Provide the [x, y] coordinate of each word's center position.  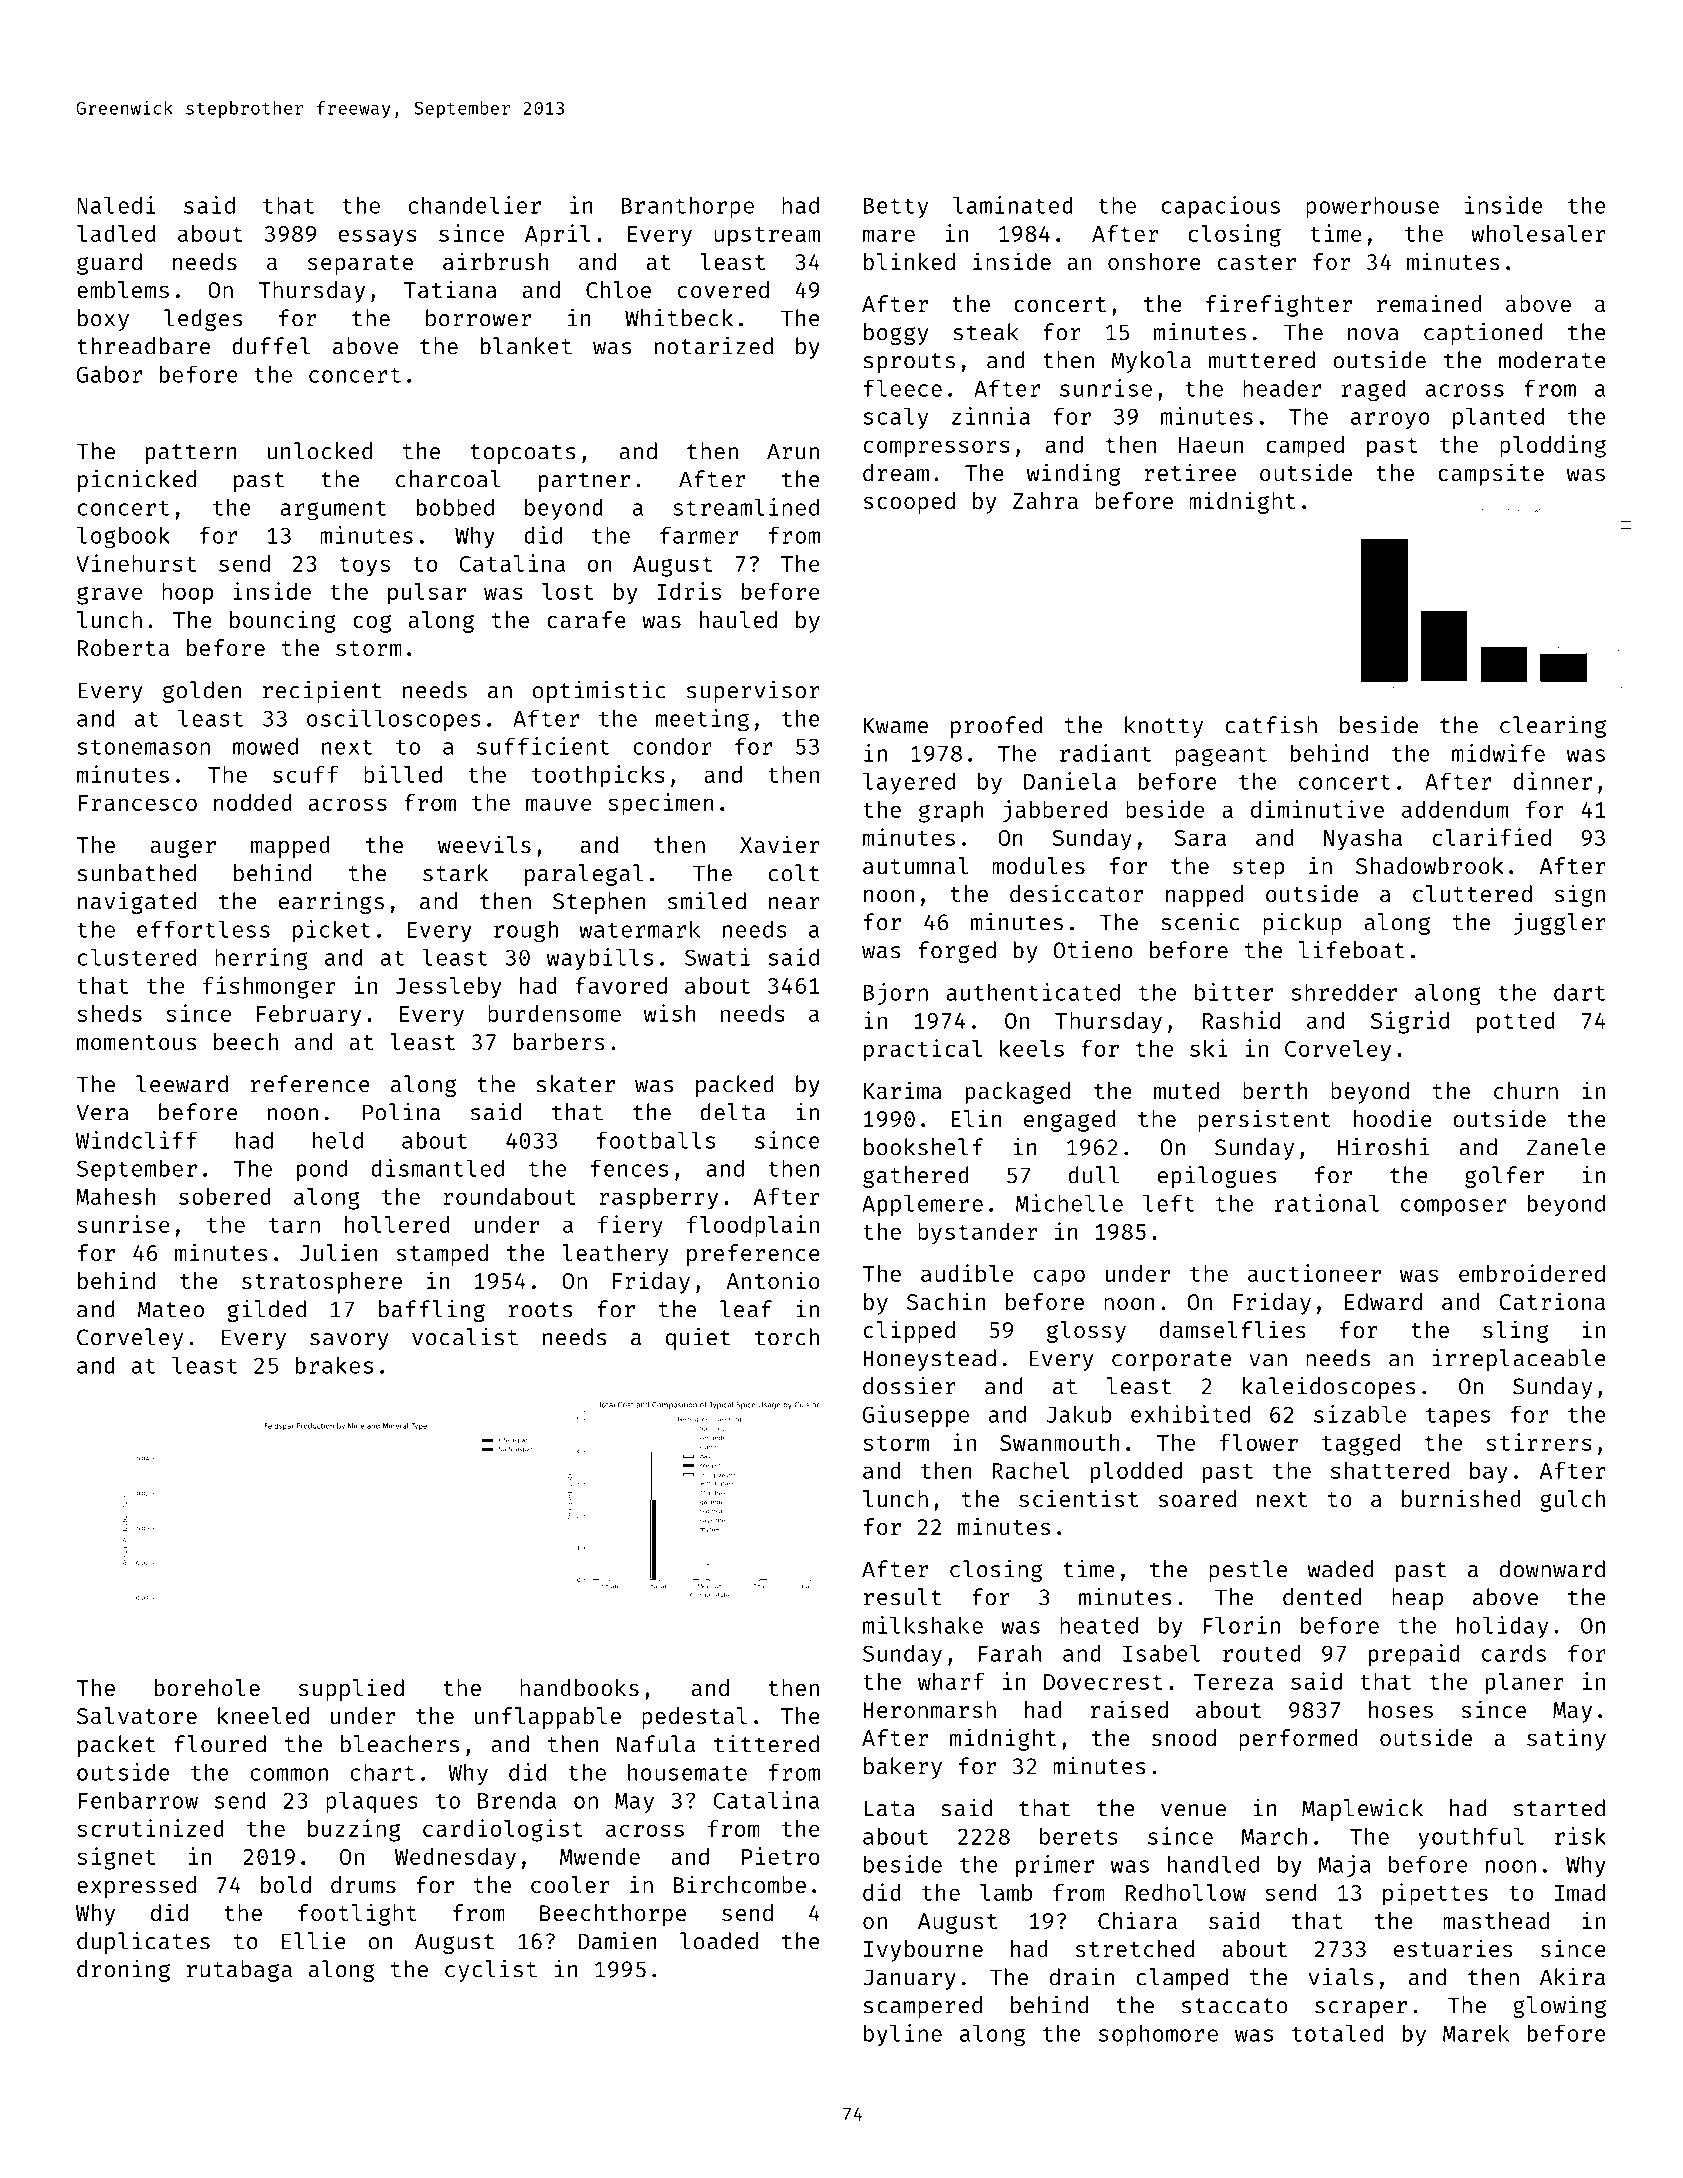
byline [903, 2035]
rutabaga [239, 1971]
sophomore [1158, 2035]
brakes [334, 1365]
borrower [478, 318]
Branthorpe [687, 207]
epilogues [1217, 1177]
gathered [916, 1177]
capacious [1221, 207]
